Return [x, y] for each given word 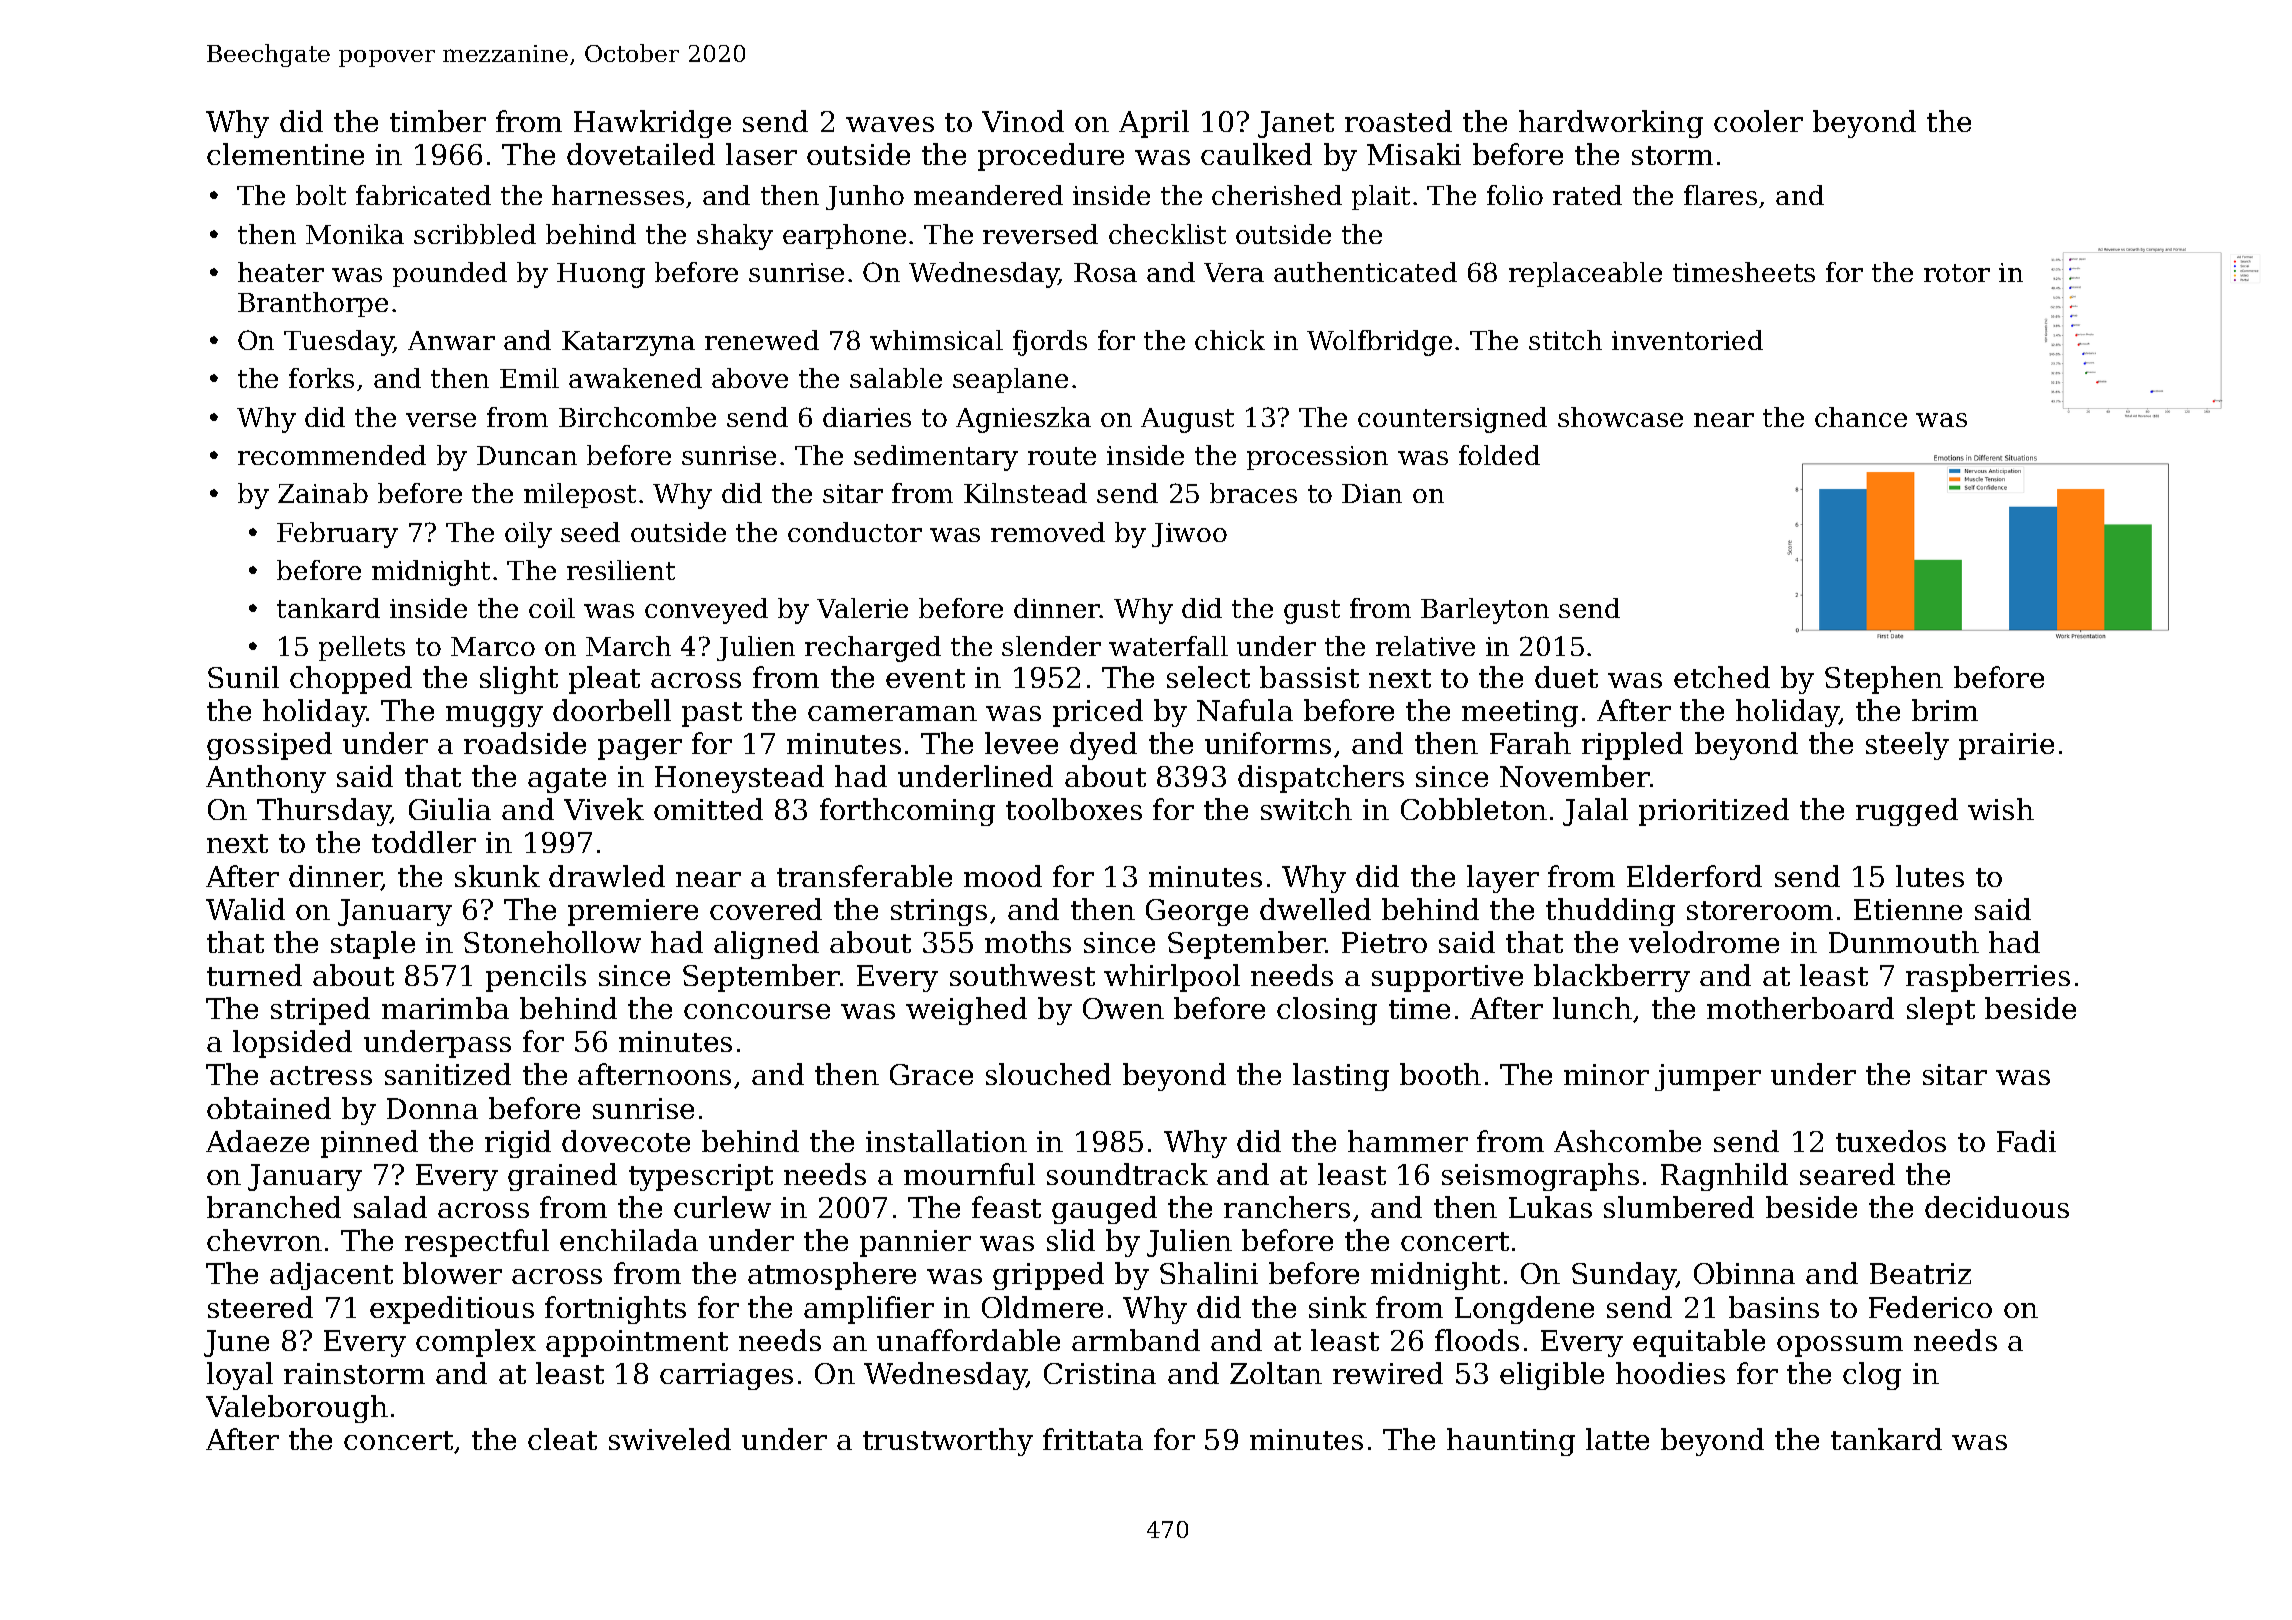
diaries [867, 417]
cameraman [892, 713]
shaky [735, 237]
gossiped [269, 746]
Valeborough [297, 1409]
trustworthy [948, 1442]
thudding [1610, 912]
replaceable [1585, 274]
